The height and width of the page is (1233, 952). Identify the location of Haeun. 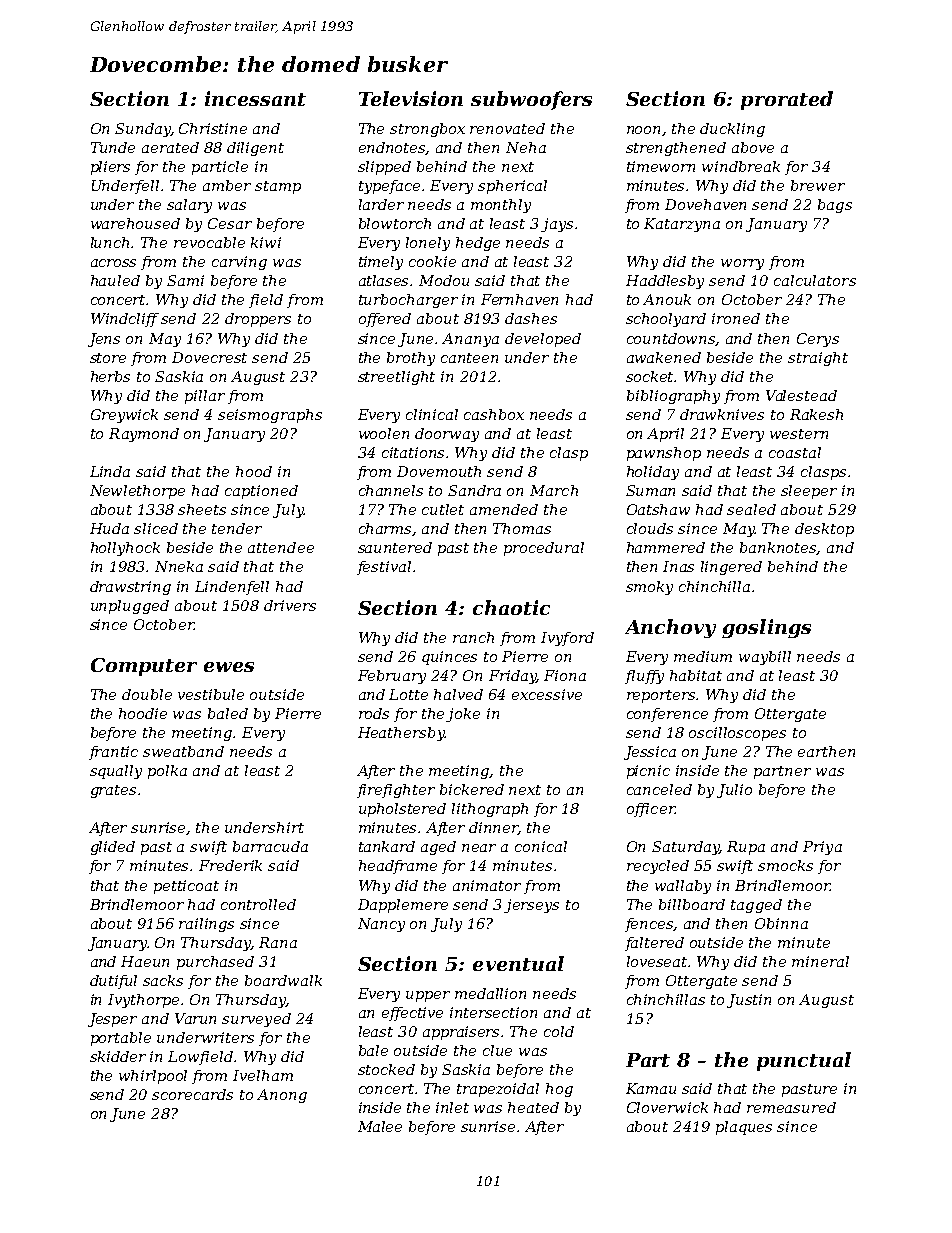
(145, 961).
